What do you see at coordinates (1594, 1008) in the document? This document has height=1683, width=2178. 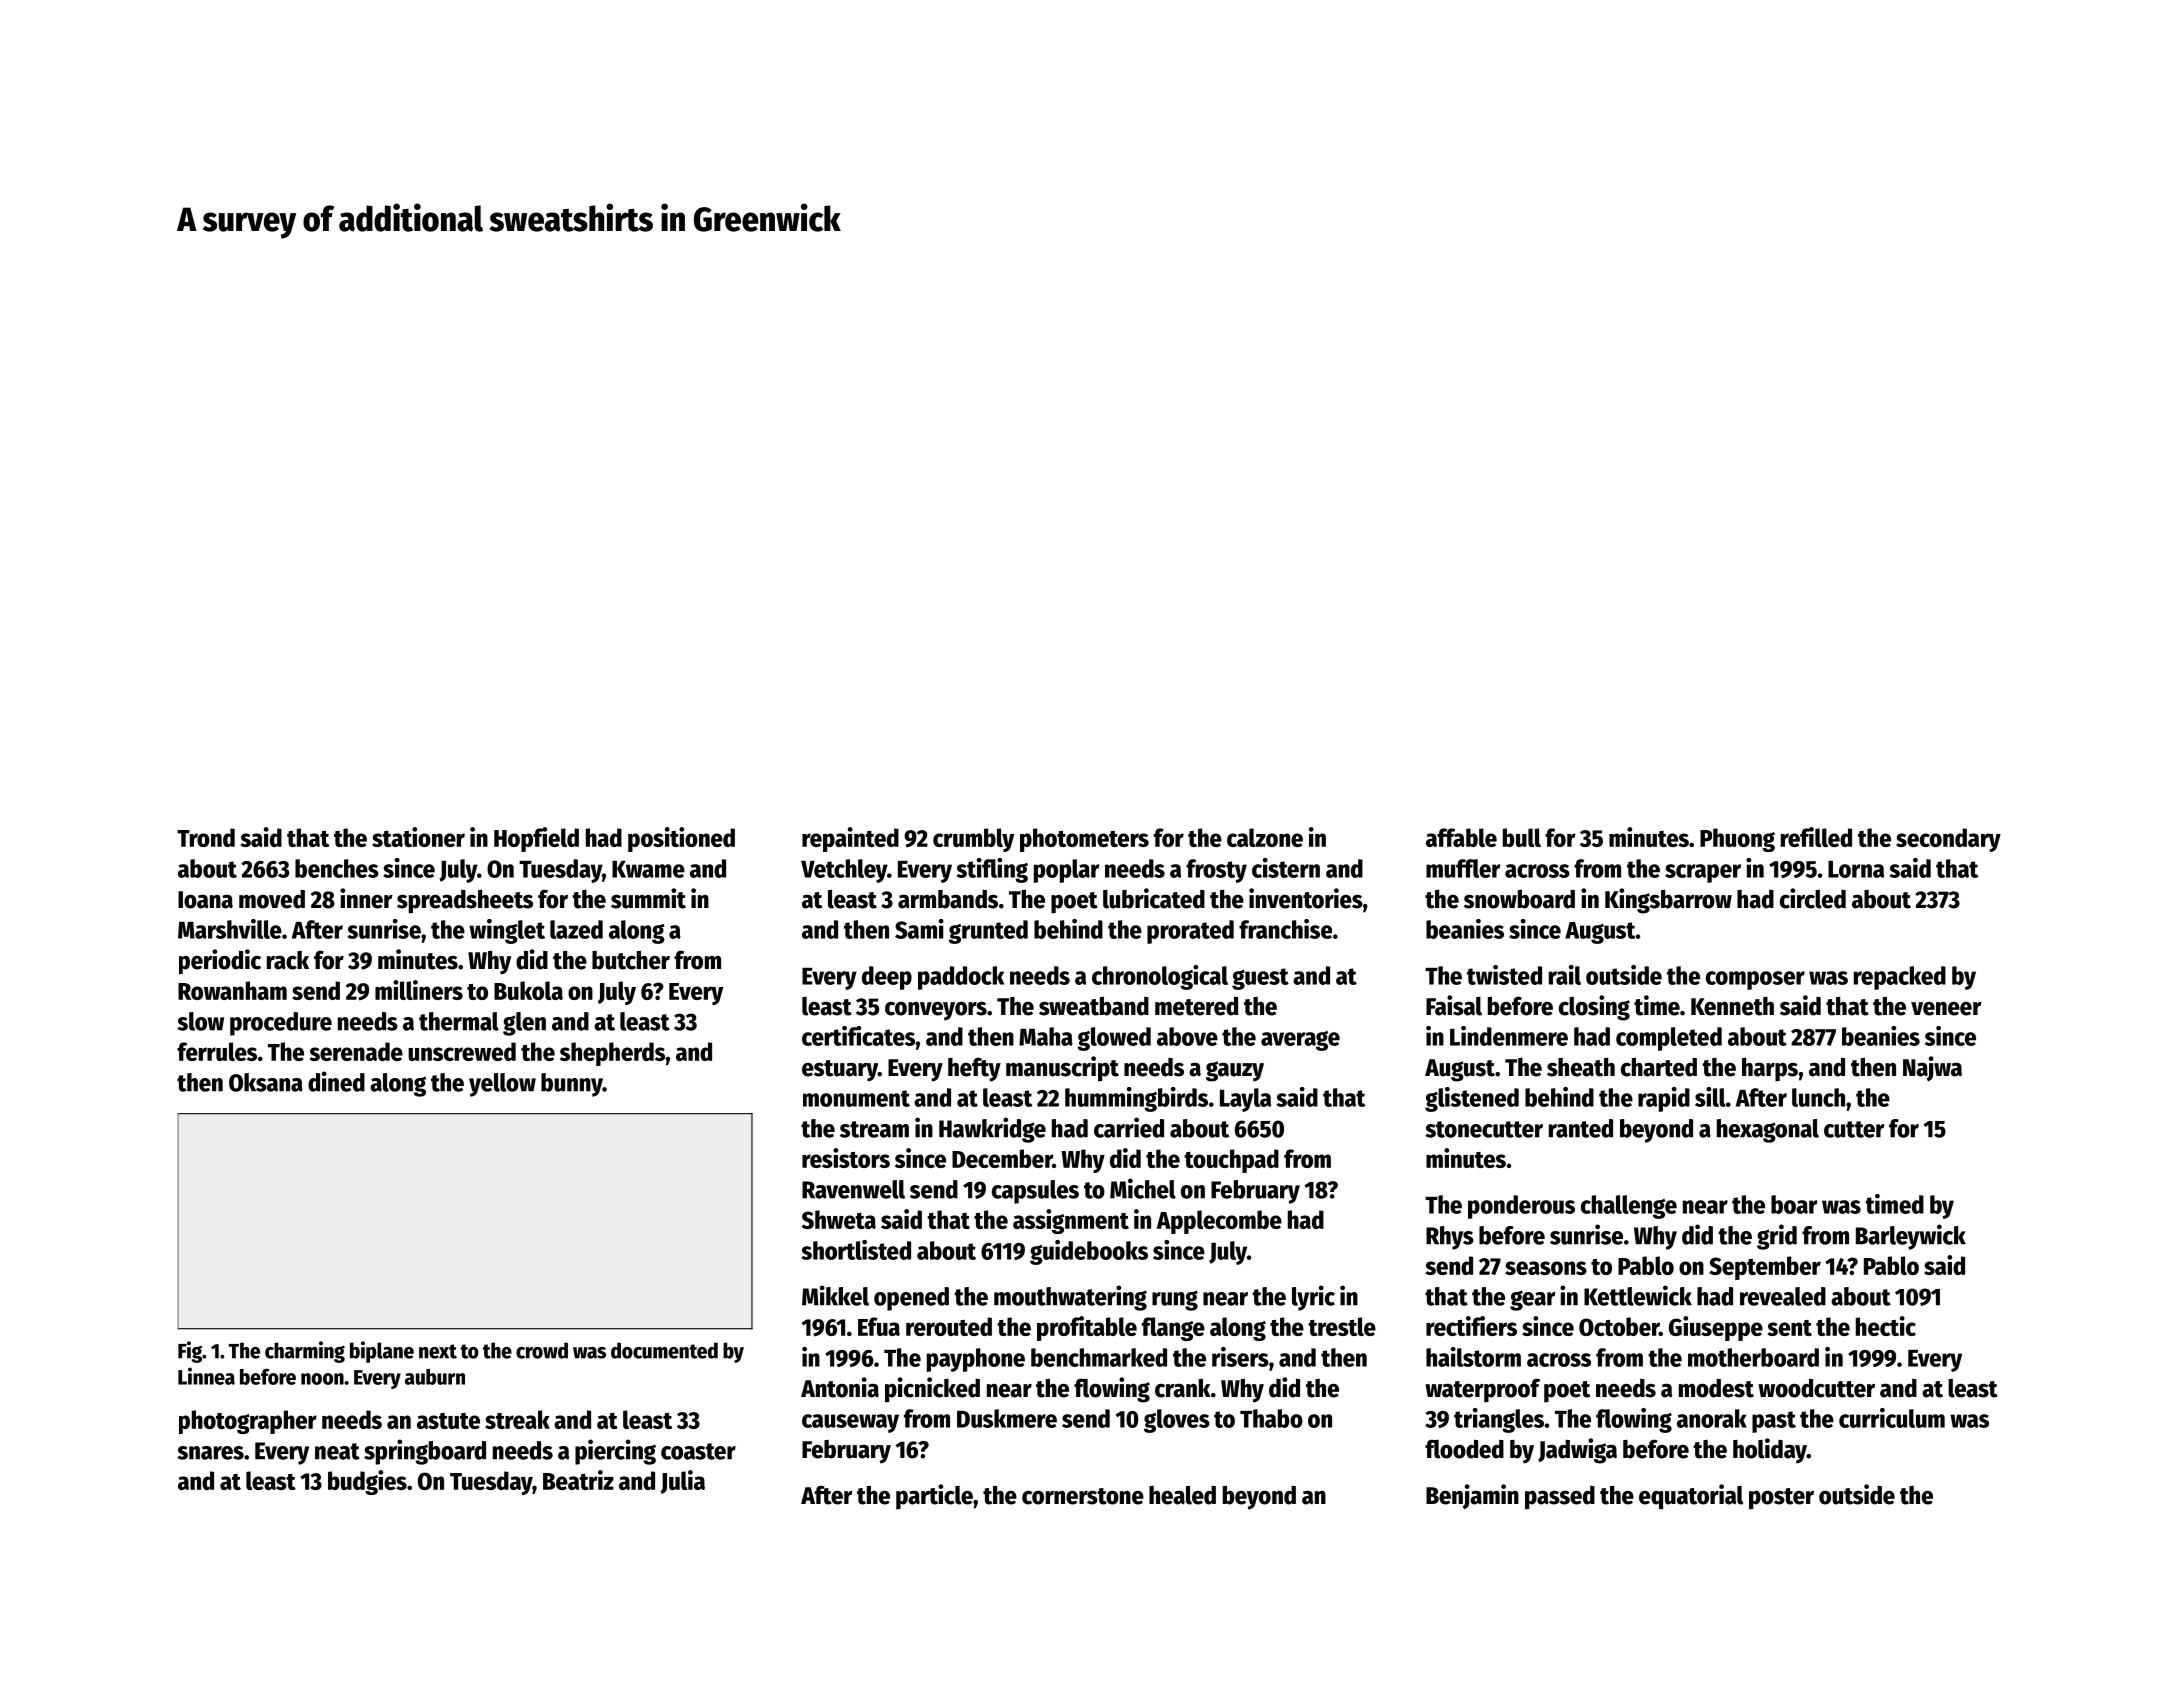 I see `closing` at bounding box center [1594, 1008].
